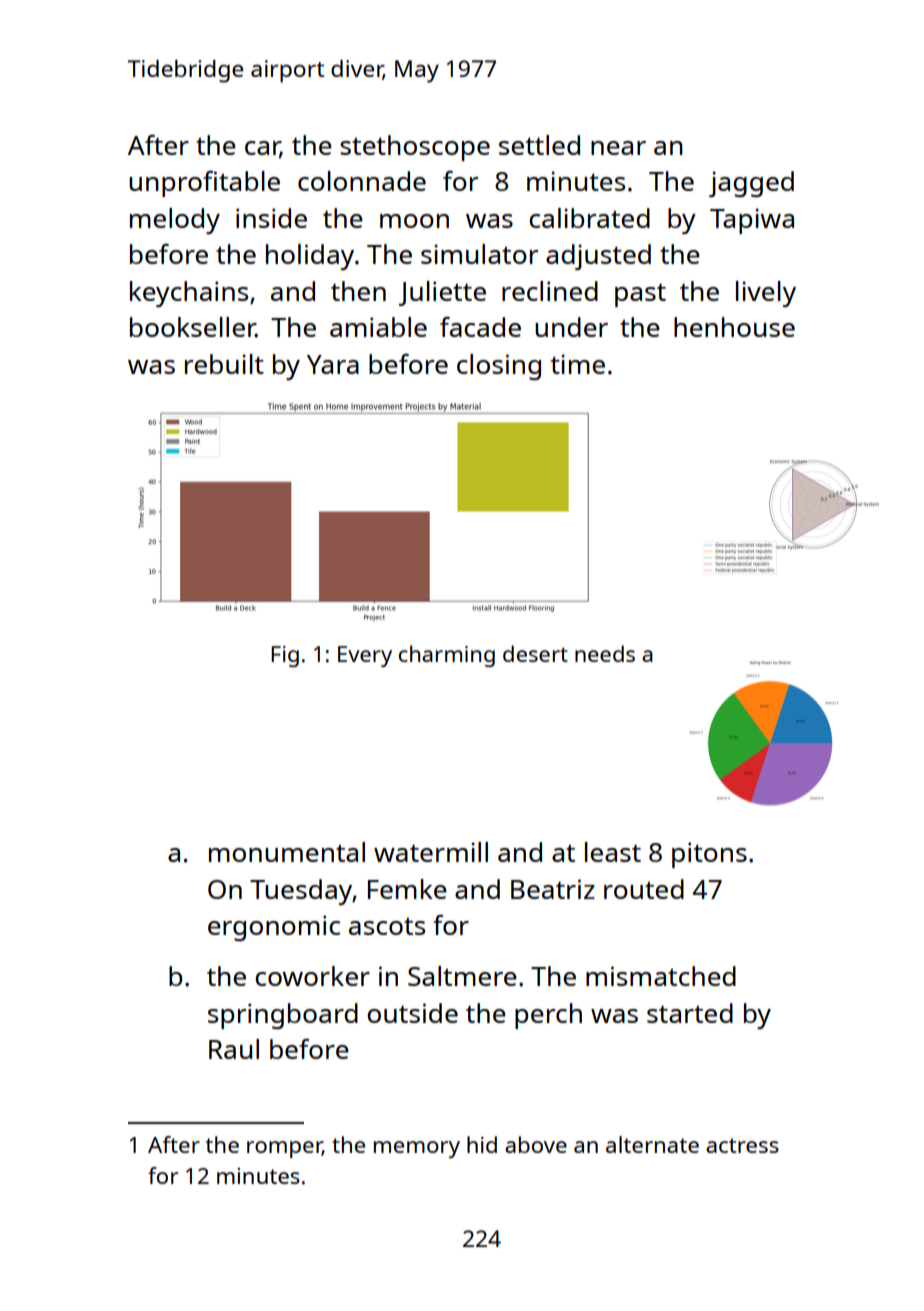 The image size is (924, 1311). What do you see at coordinates (365, 656) in the page?
I see `Every` at bounding box center [365, 656].
